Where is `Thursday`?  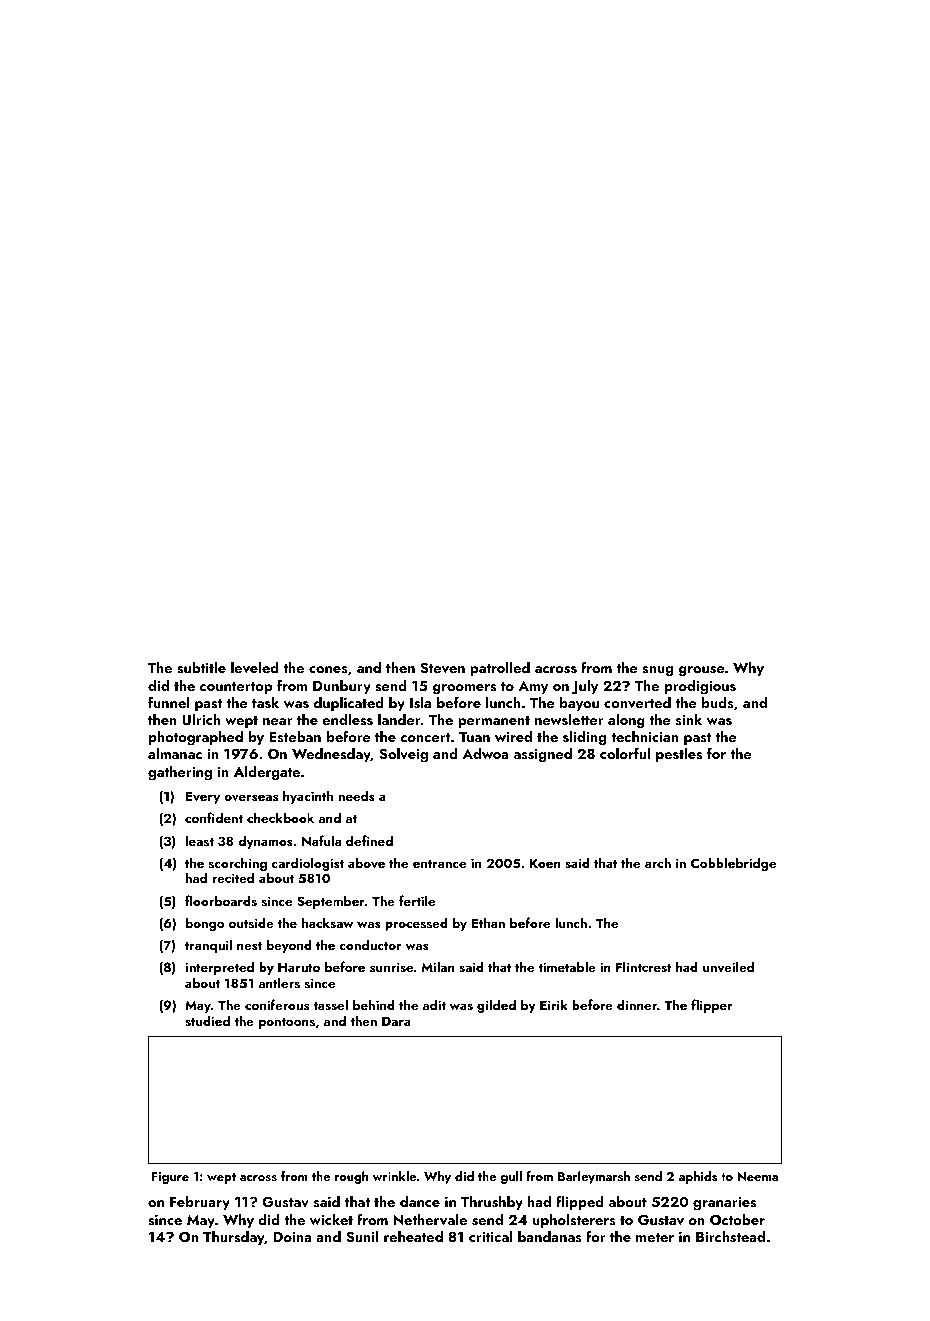 Thursday is located at coordinates (234, 1237).
